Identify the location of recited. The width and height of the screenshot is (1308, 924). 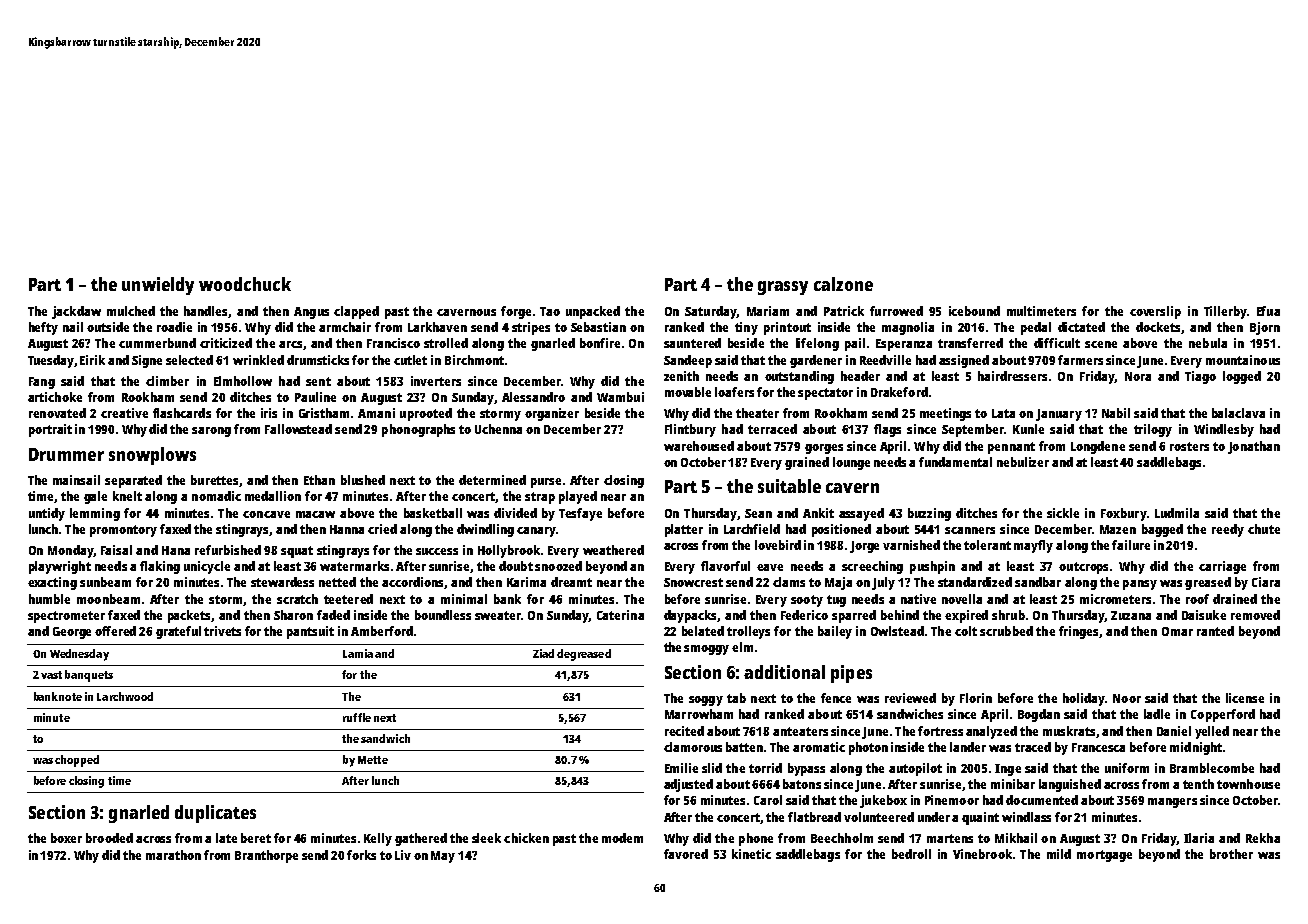
(684, 731).
